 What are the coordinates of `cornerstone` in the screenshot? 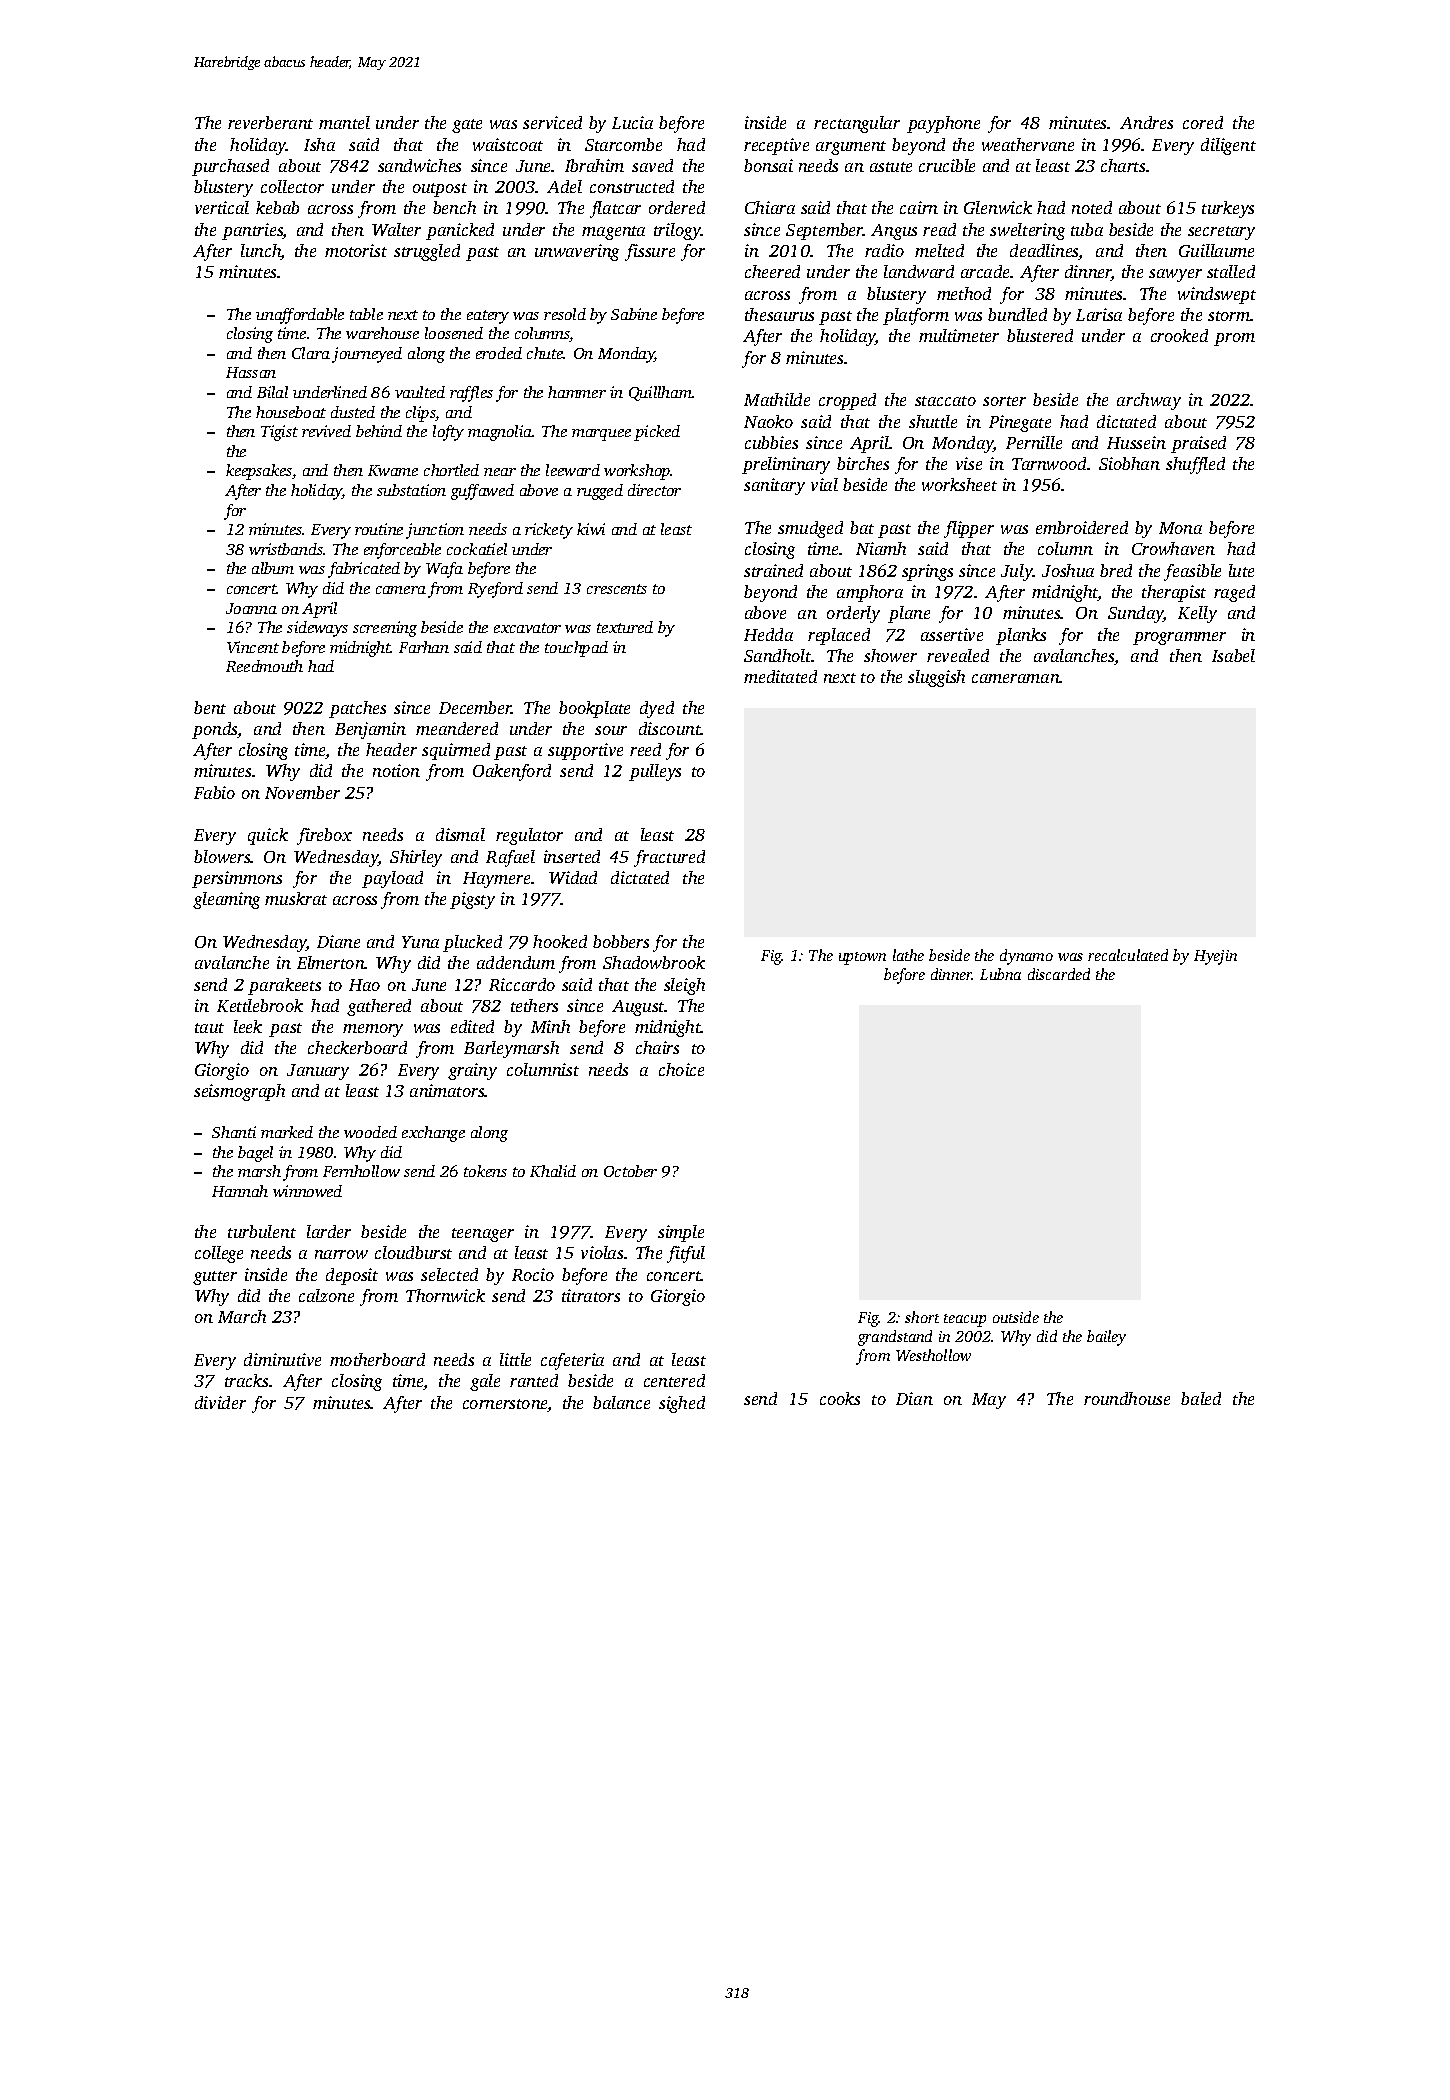 It's located at (505, 1405).
